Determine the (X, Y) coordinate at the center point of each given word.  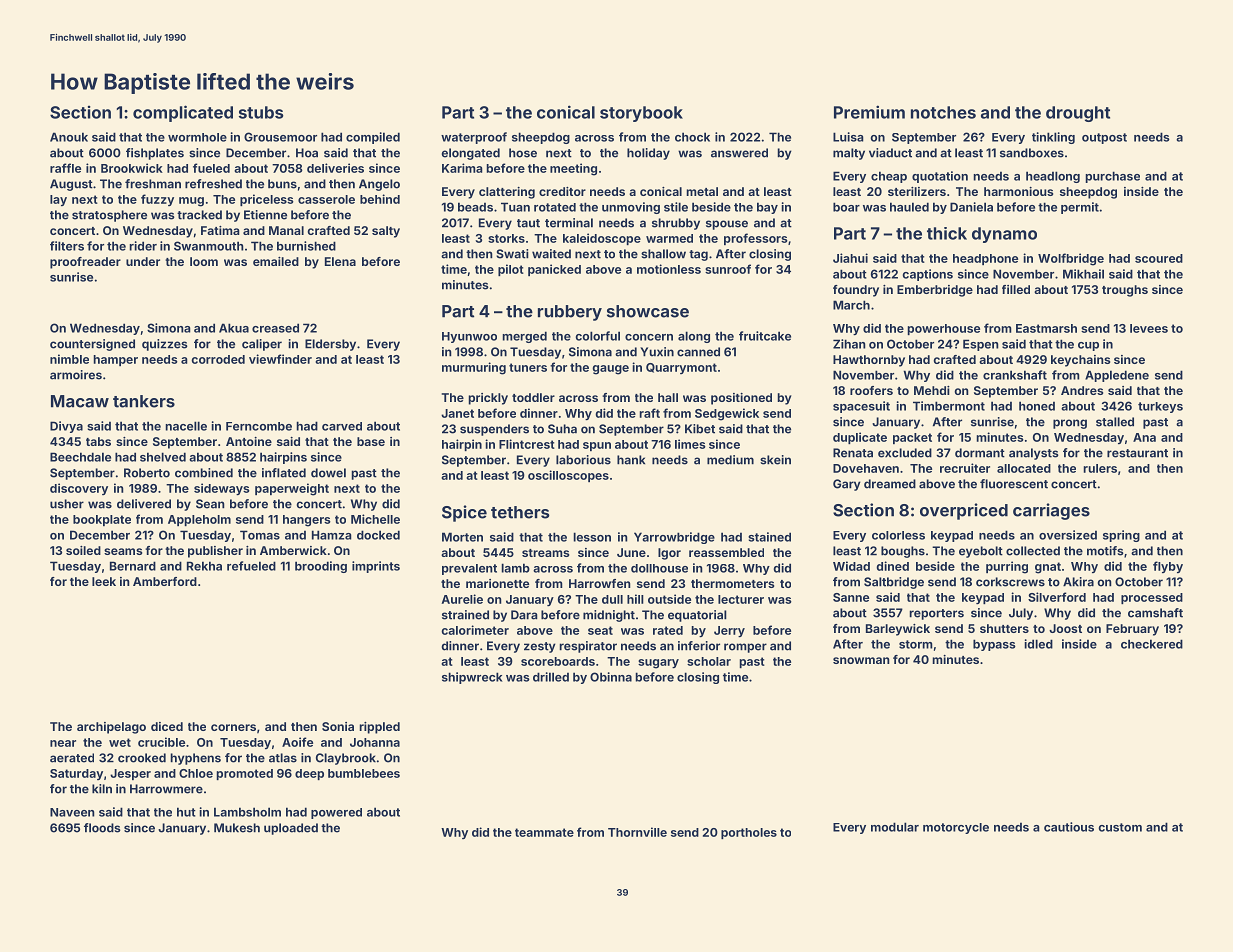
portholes (749, 833)
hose (523, 153)
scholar (709, 661)
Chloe (196, 773)
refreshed (213, 184)
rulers (1100, 468)
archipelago (111, 728)
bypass (994, 645)
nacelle (186, 426)
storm (916, 644)
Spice (464, 513)
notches (943, 112)
